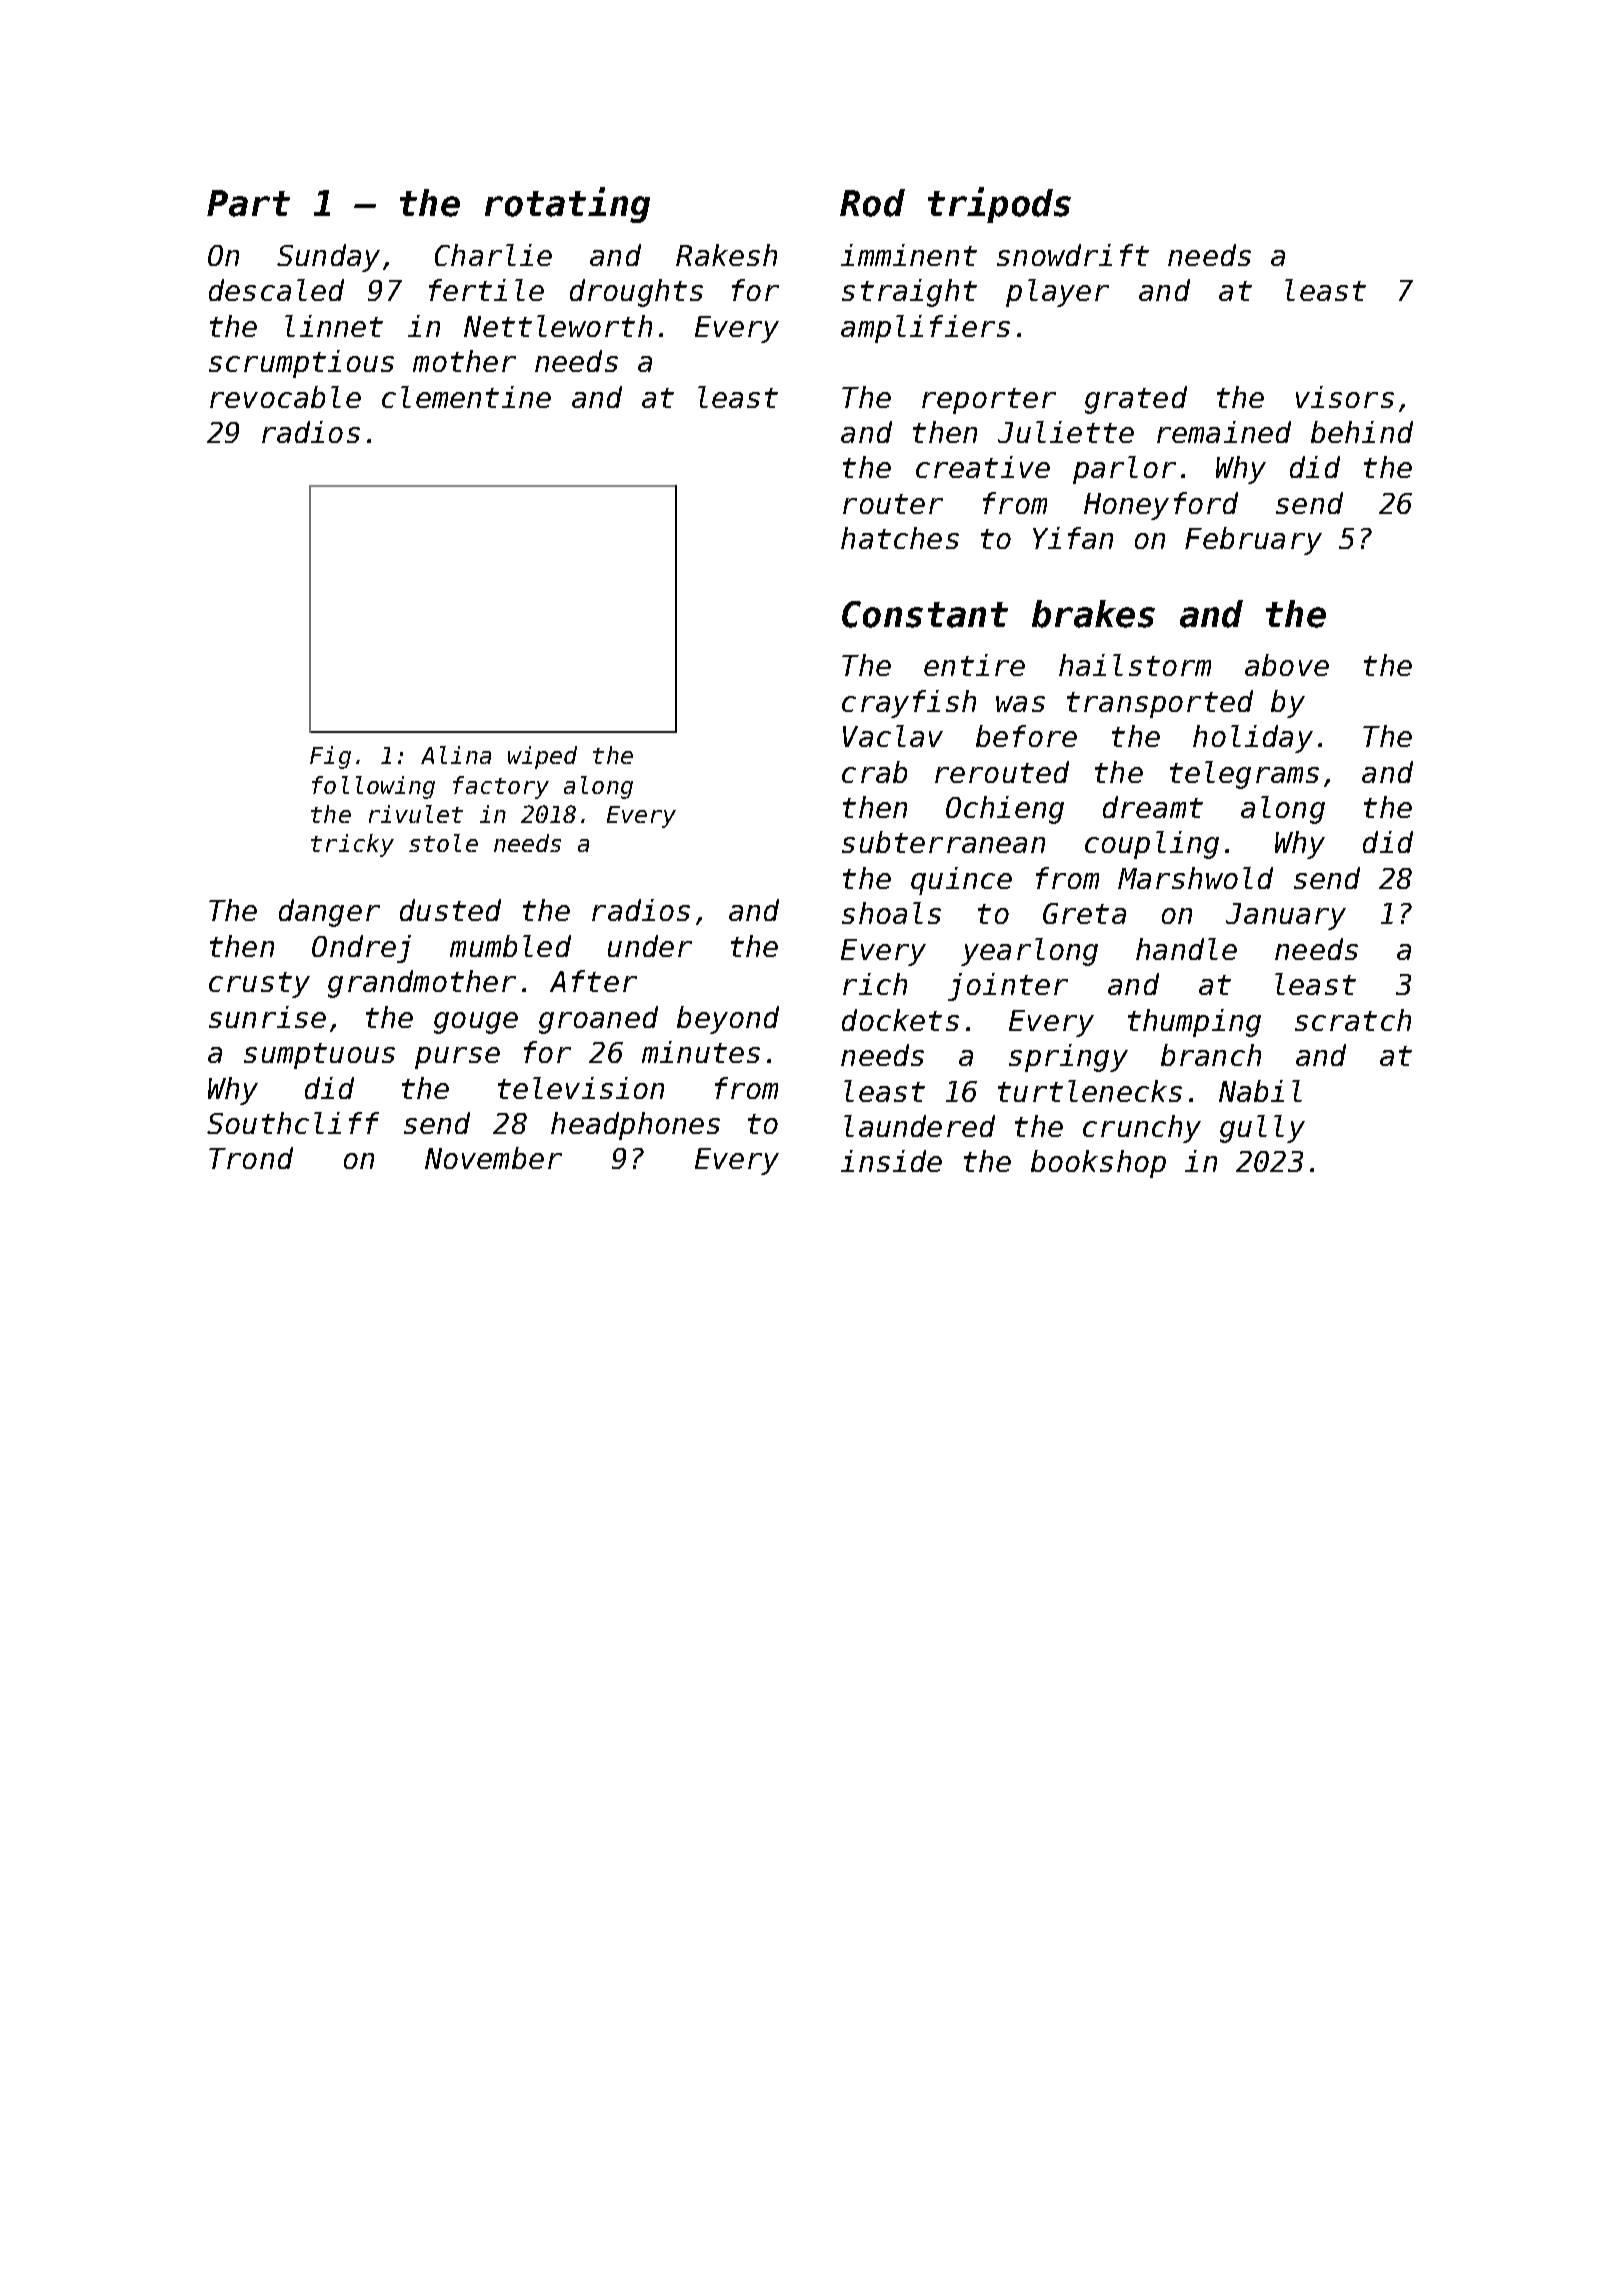  I want to click on descaled, so click(276, 290).
